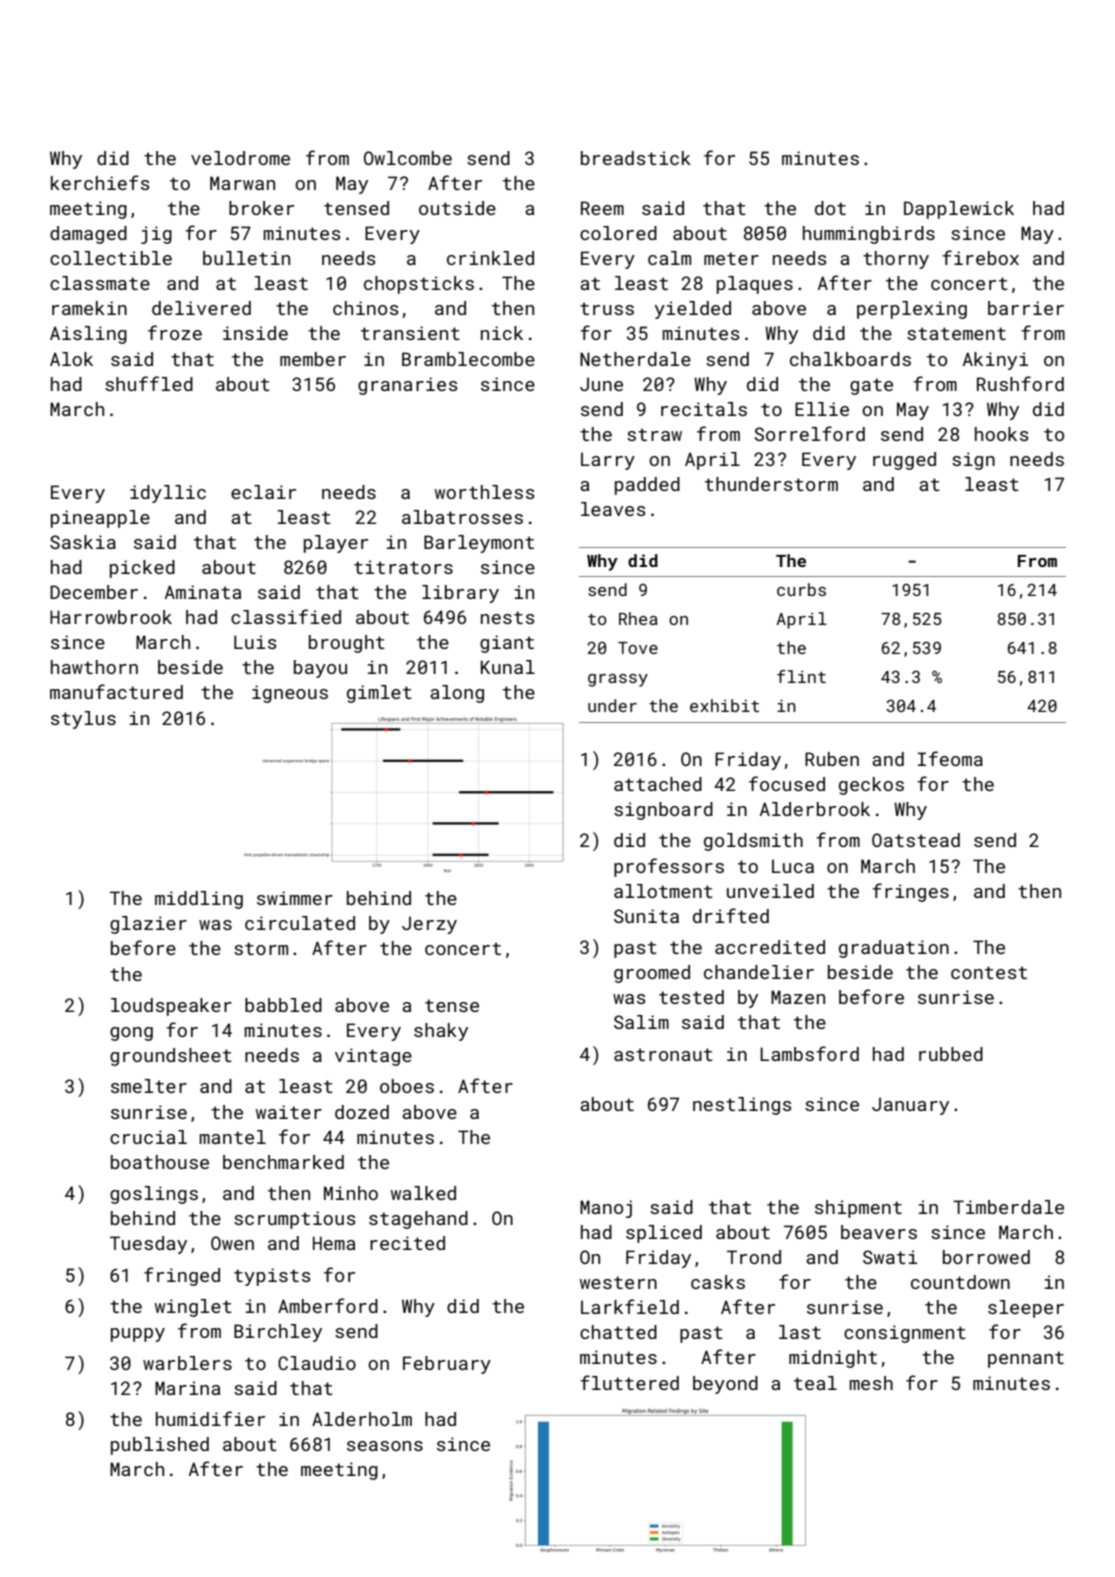 The height and width of the screenshot is (1577, 1115). What do you see at coordinates (160, 1446) in the screenshot?
I see `published` at bounding box center [160, 1446].
